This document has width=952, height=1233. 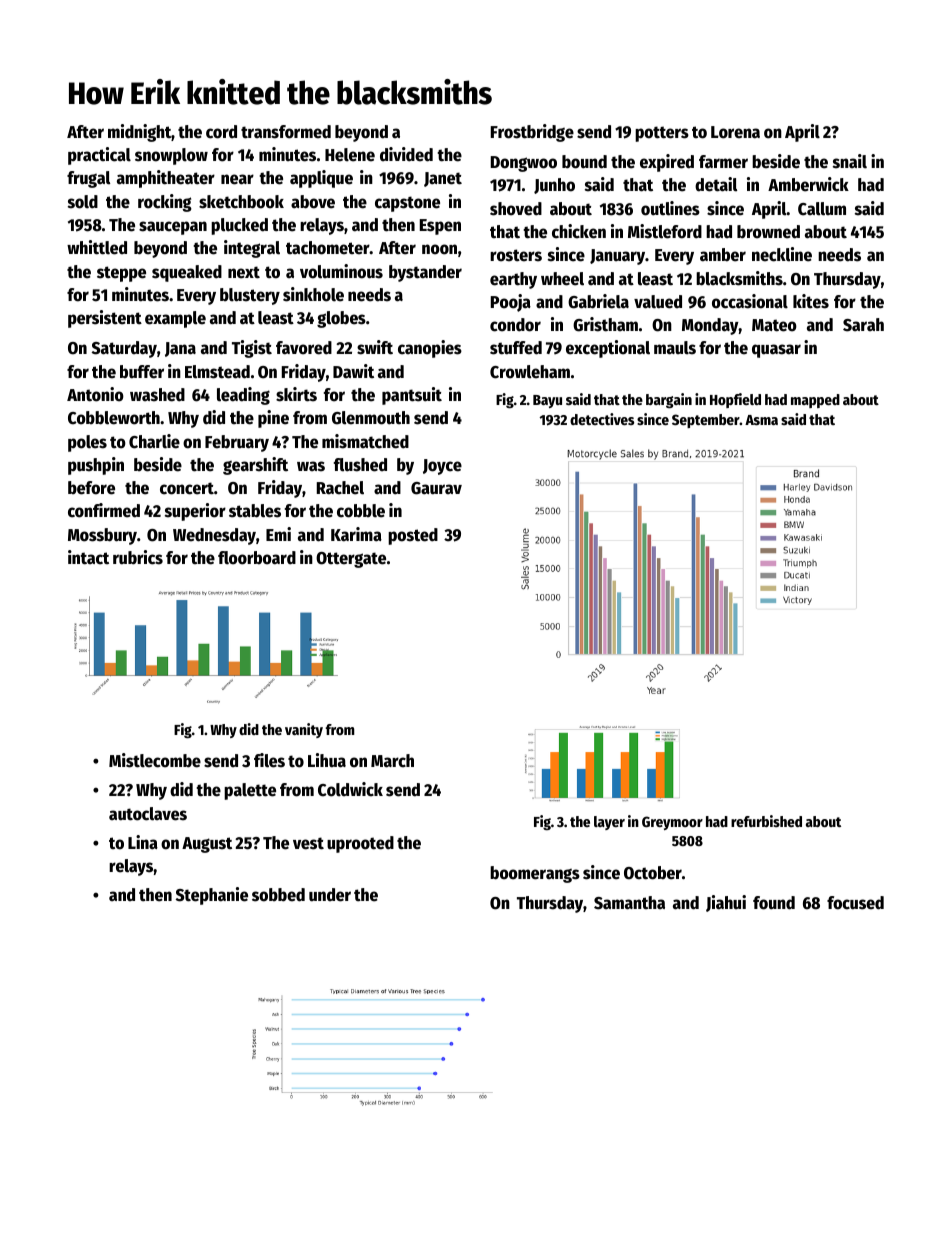 What do you see at coordinates (155, 760) in the document?
I see `Mistlecombe` at bounding box center [155, 760].
